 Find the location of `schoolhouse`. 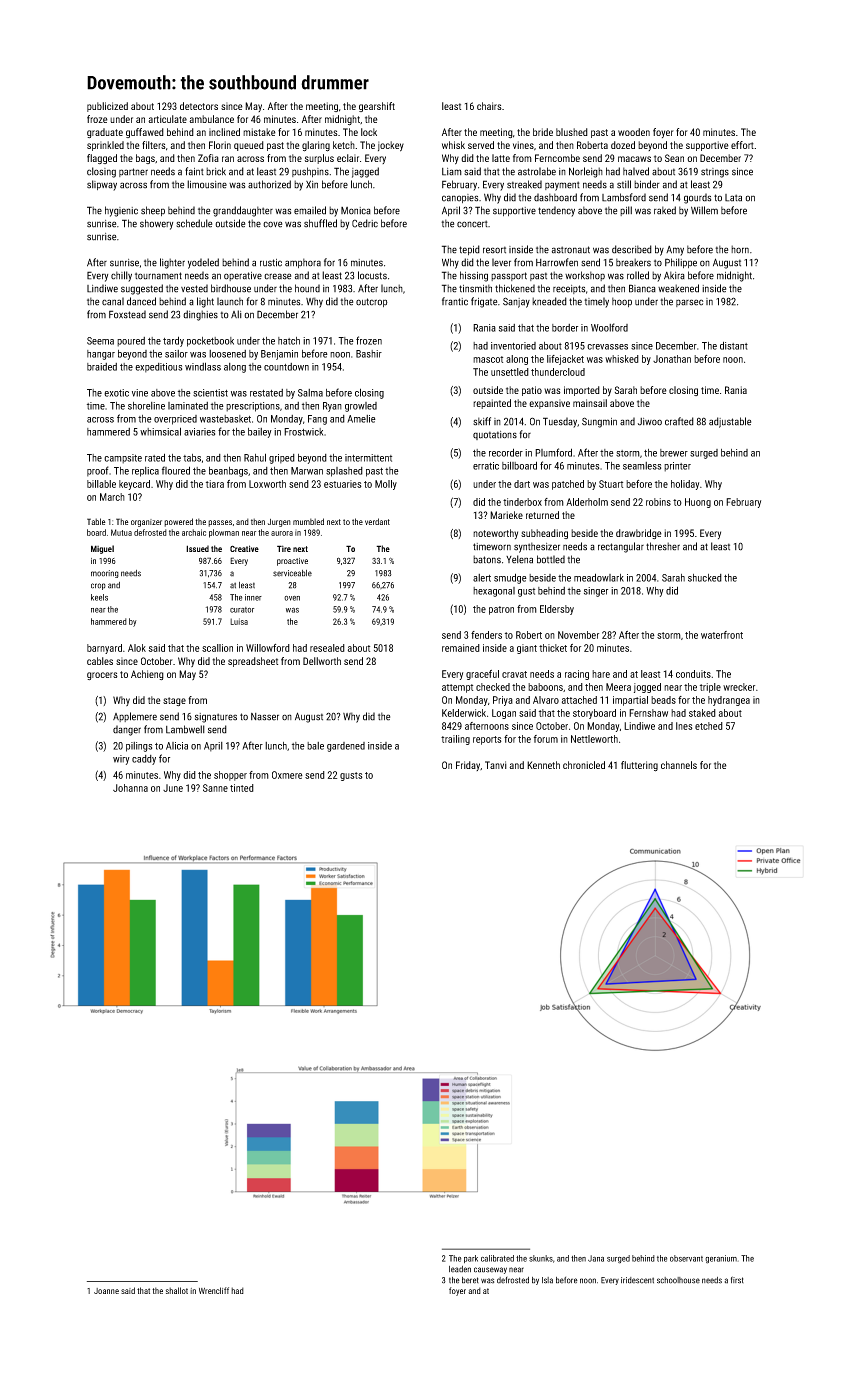

schoolhouse is located at coordinates (678, 1280).
